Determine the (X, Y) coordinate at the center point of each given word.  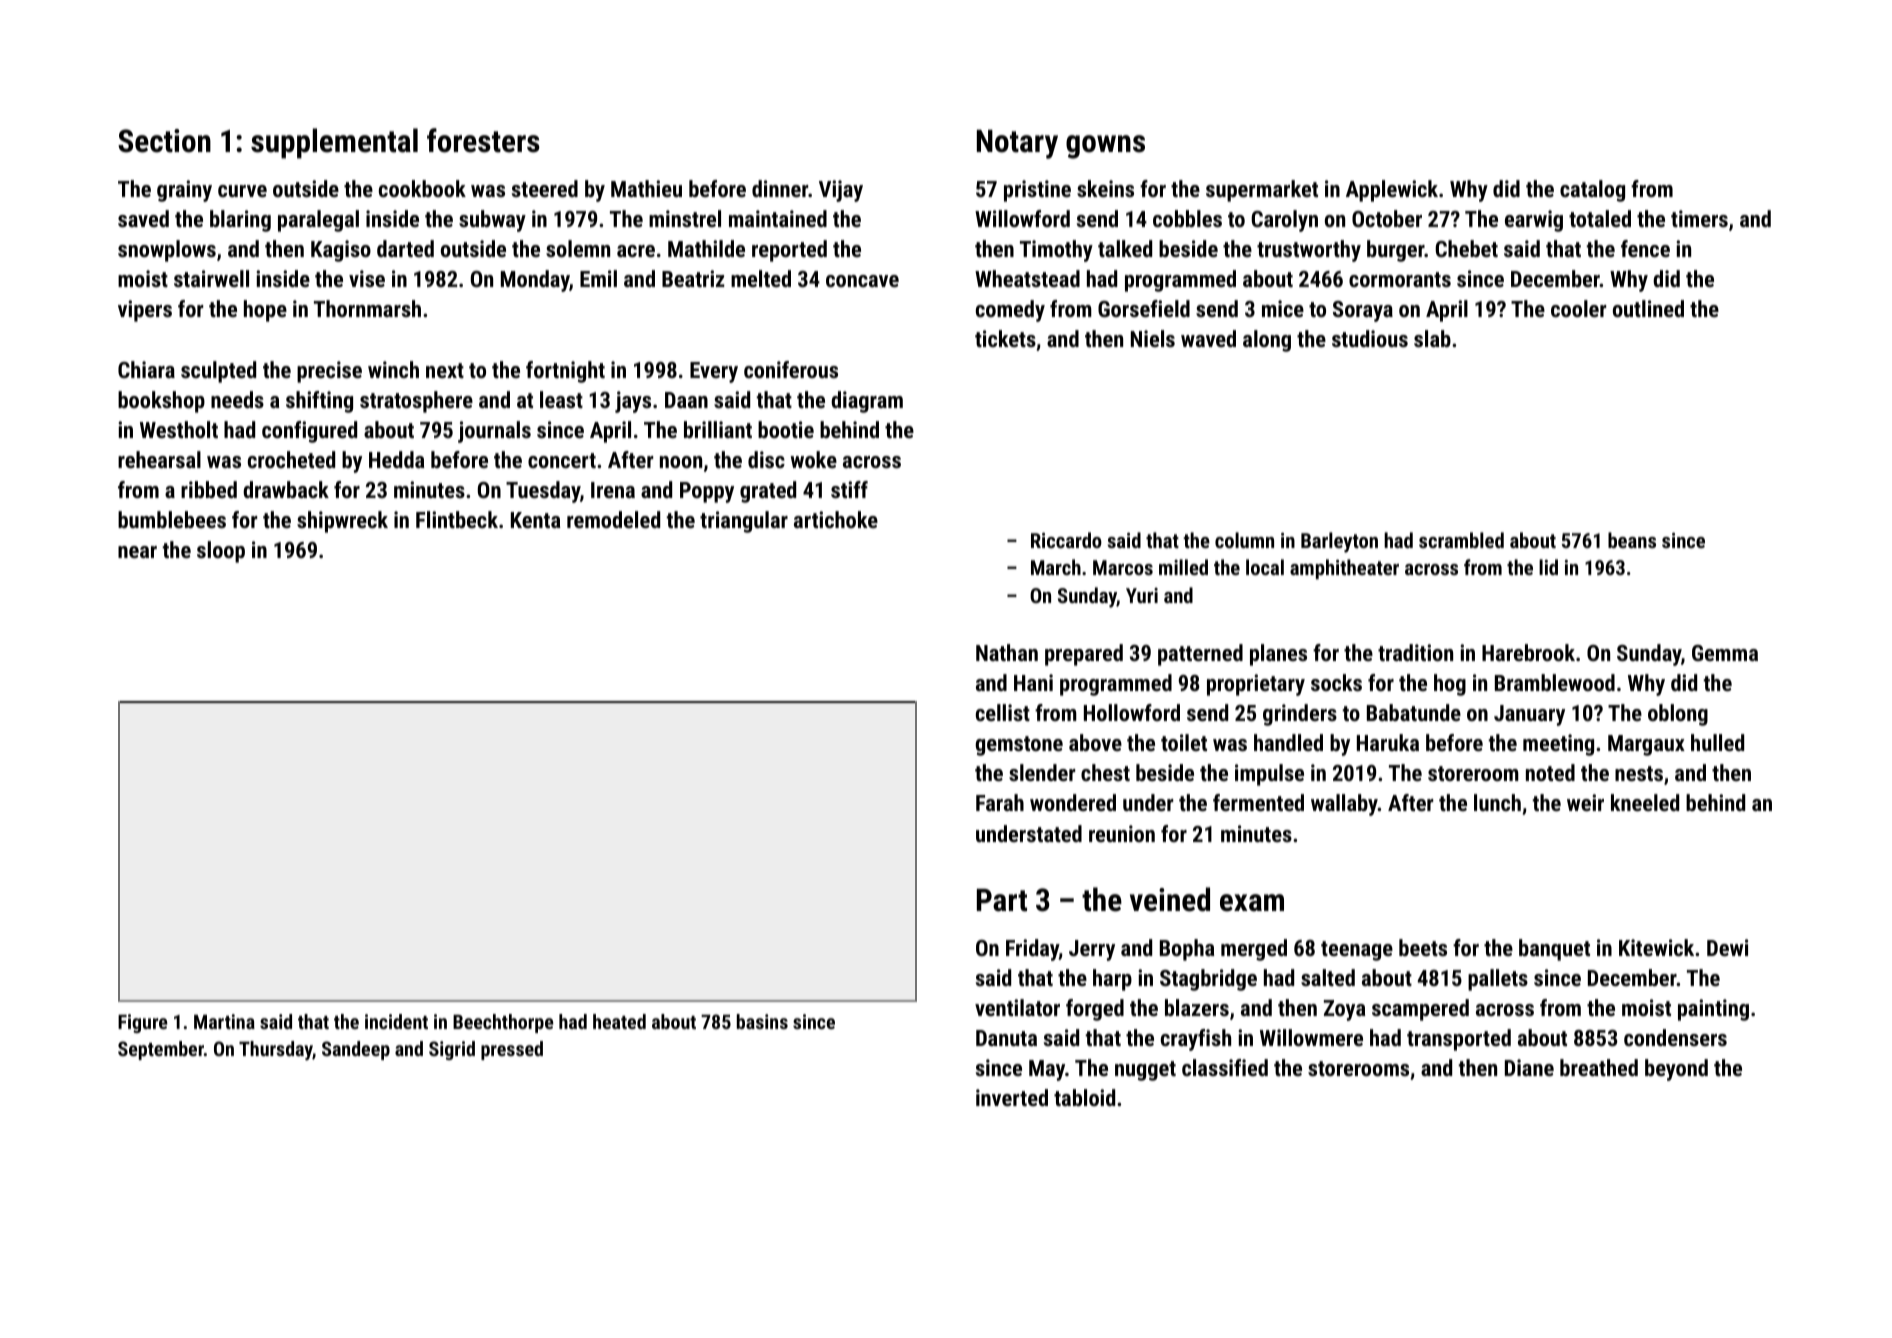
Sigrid (452, 1050)
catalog (1592, 191)
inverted (1012, 1097)
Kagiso (341, 251)
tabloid (1084, 1097)
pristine (1037, 191)
